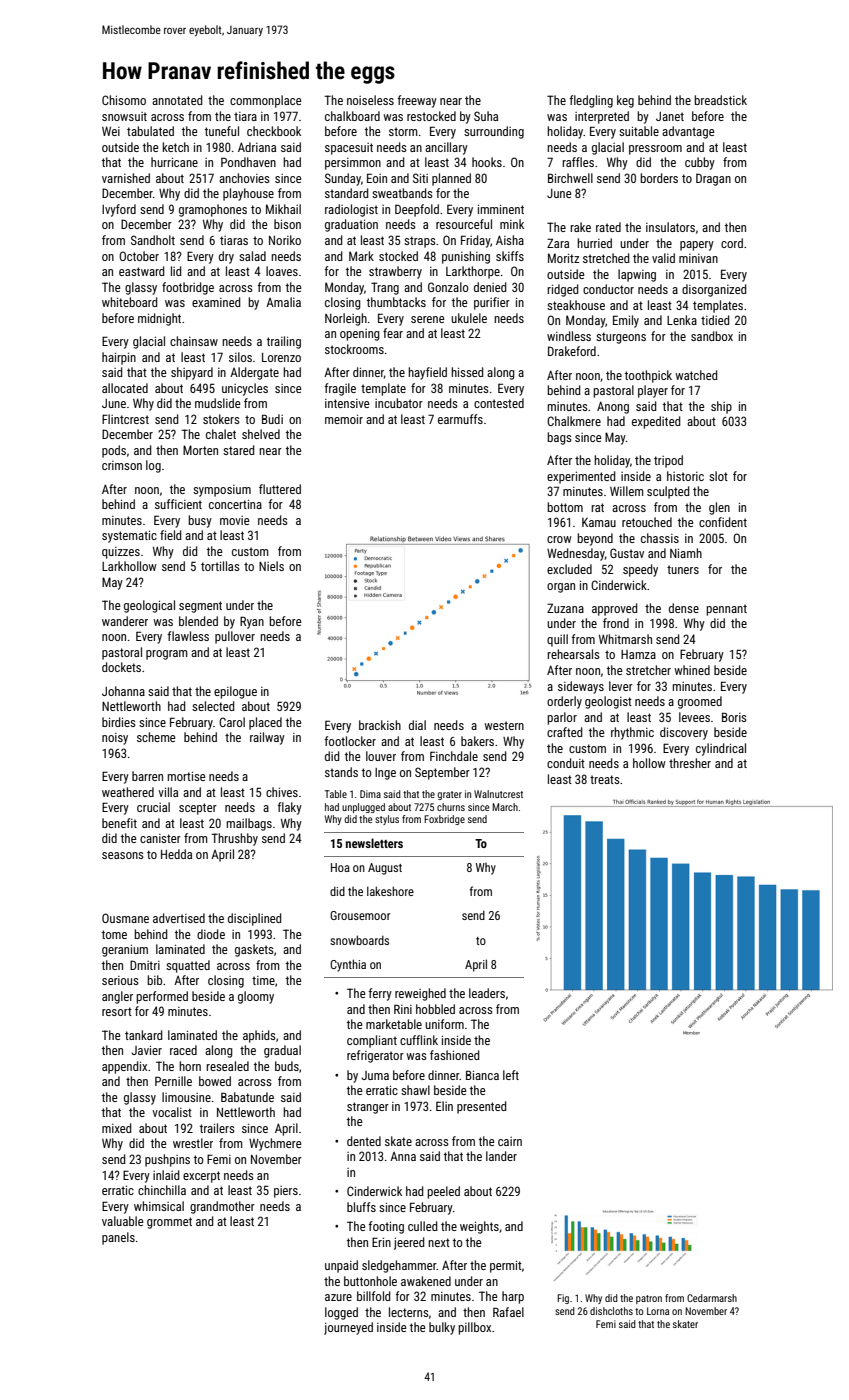  What do you see at coordinates (117, 1128) in the screenshot?
I see `mixed` at bounding box center [117, 1128].
